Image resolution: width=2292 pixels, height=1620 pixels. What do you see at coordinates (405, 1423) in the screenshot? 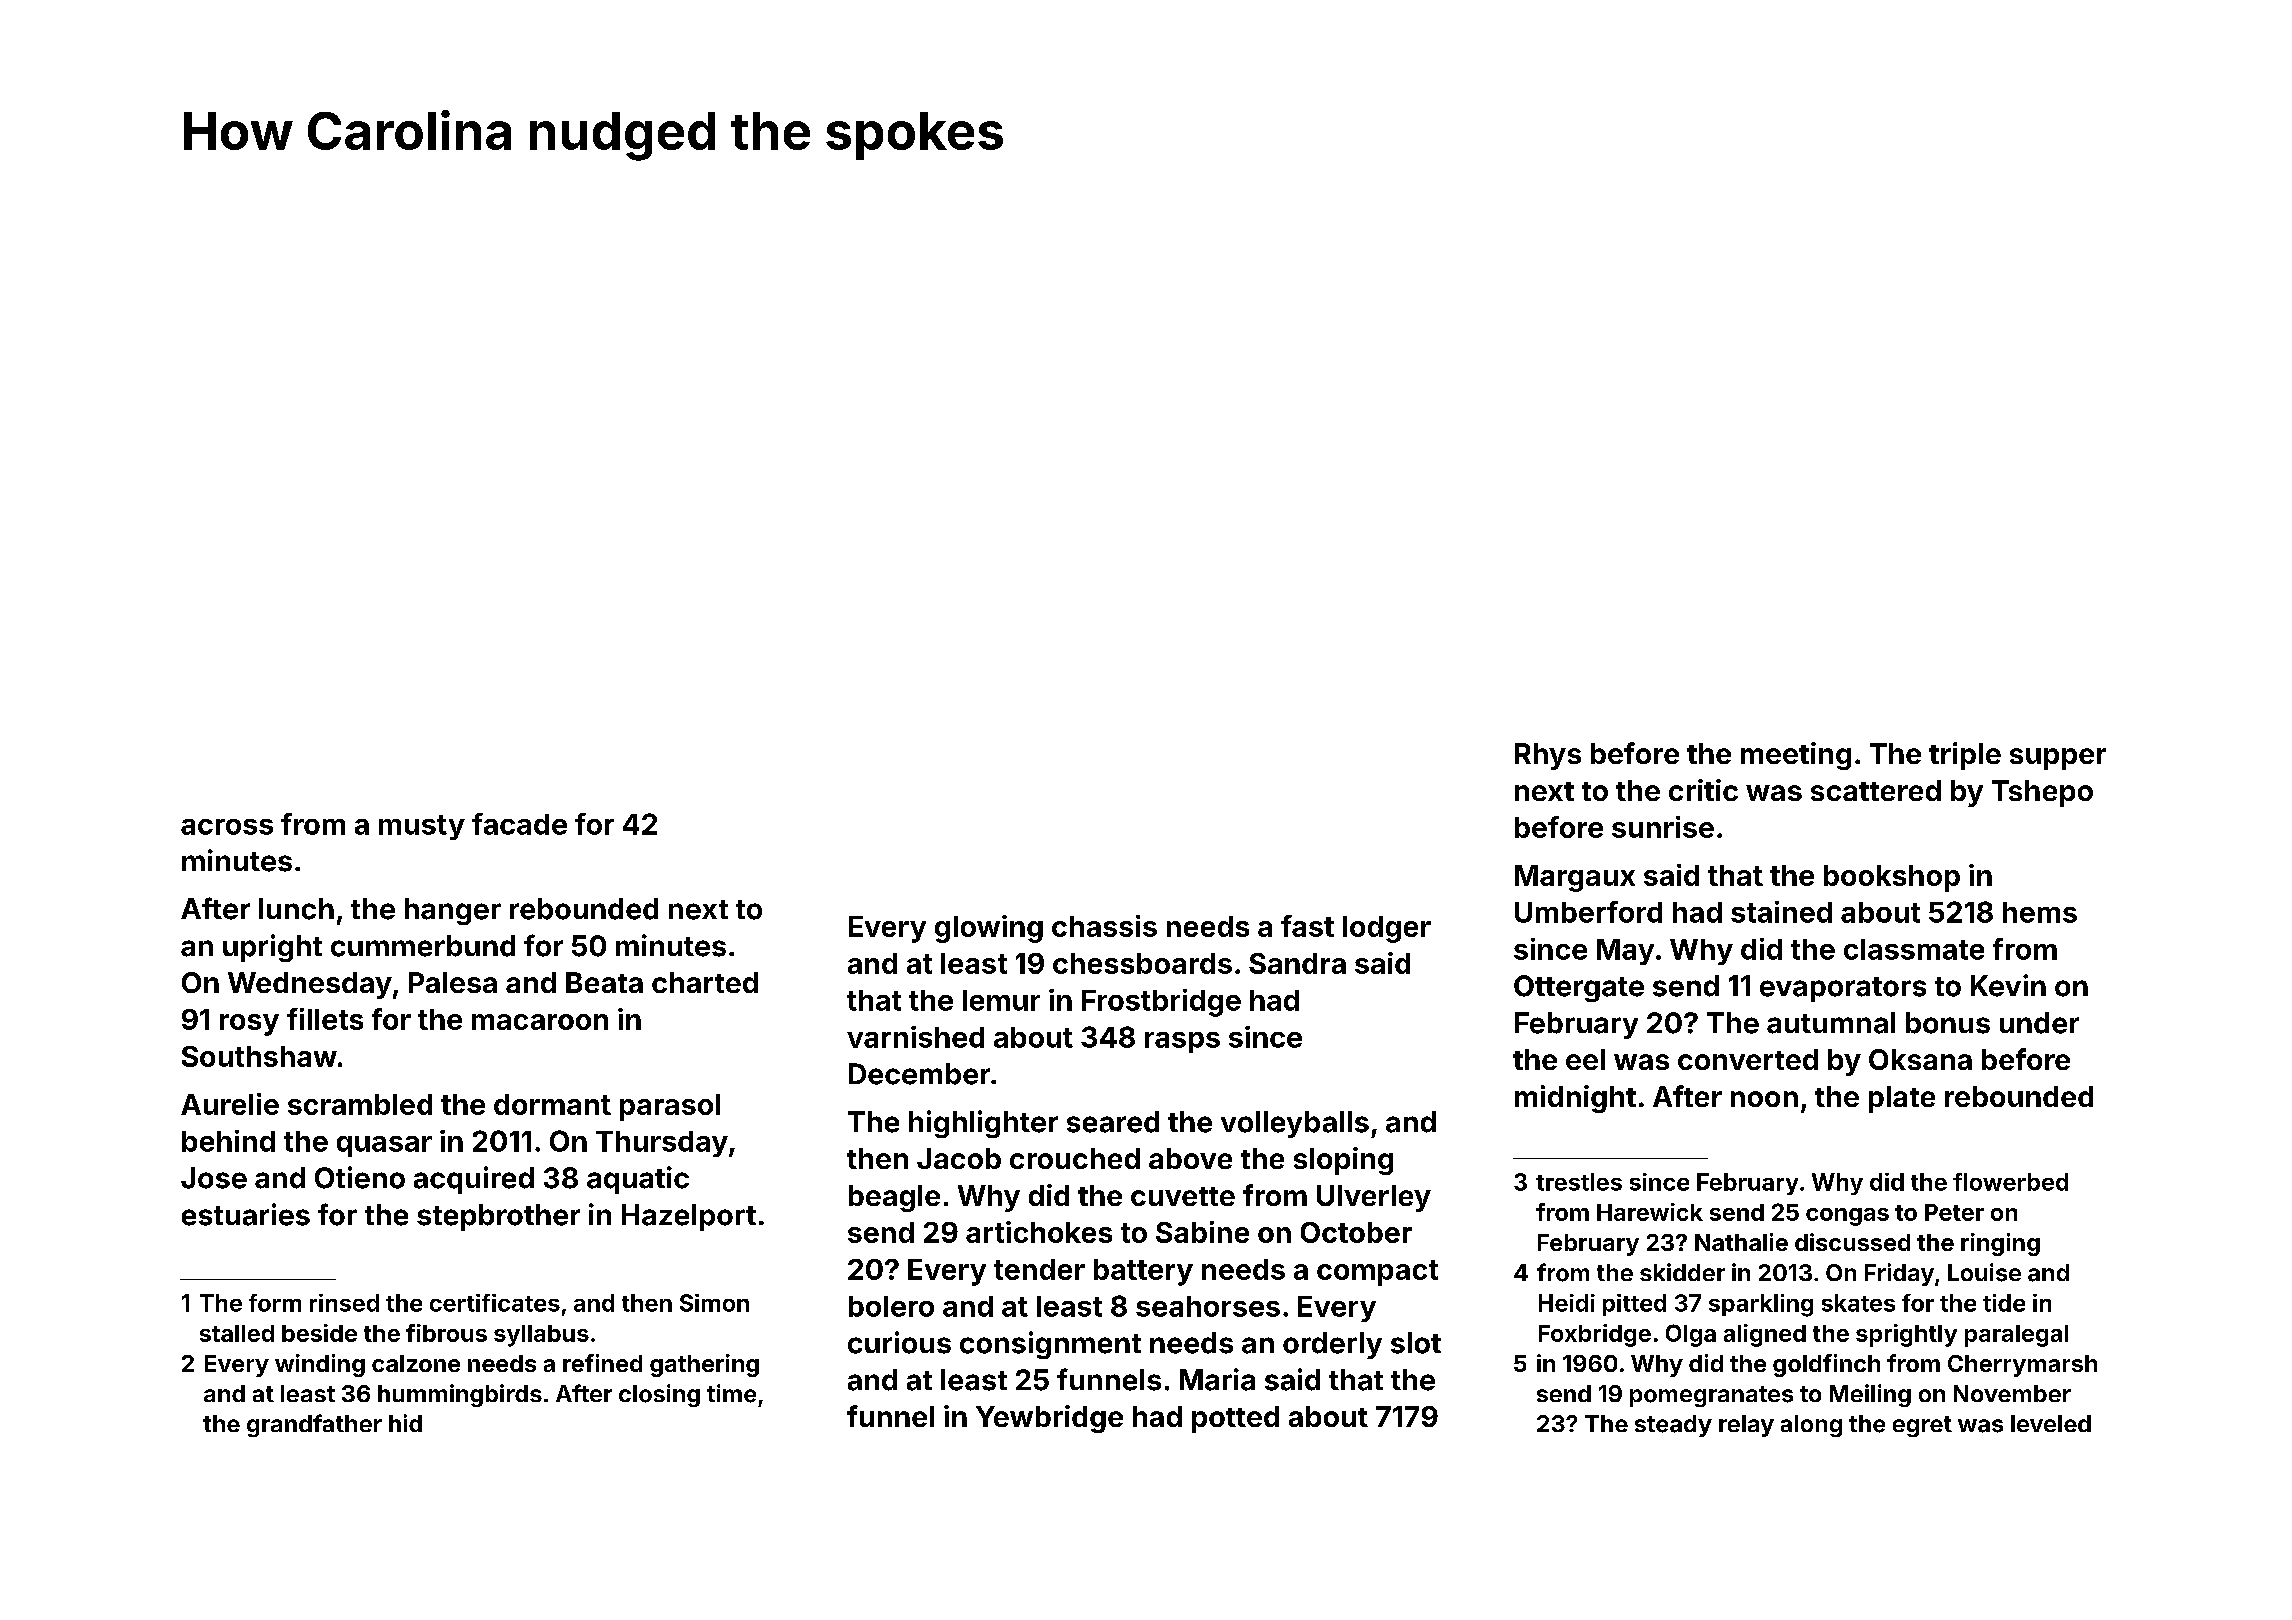
I see `hid` at bounding box center [405, 1423].
